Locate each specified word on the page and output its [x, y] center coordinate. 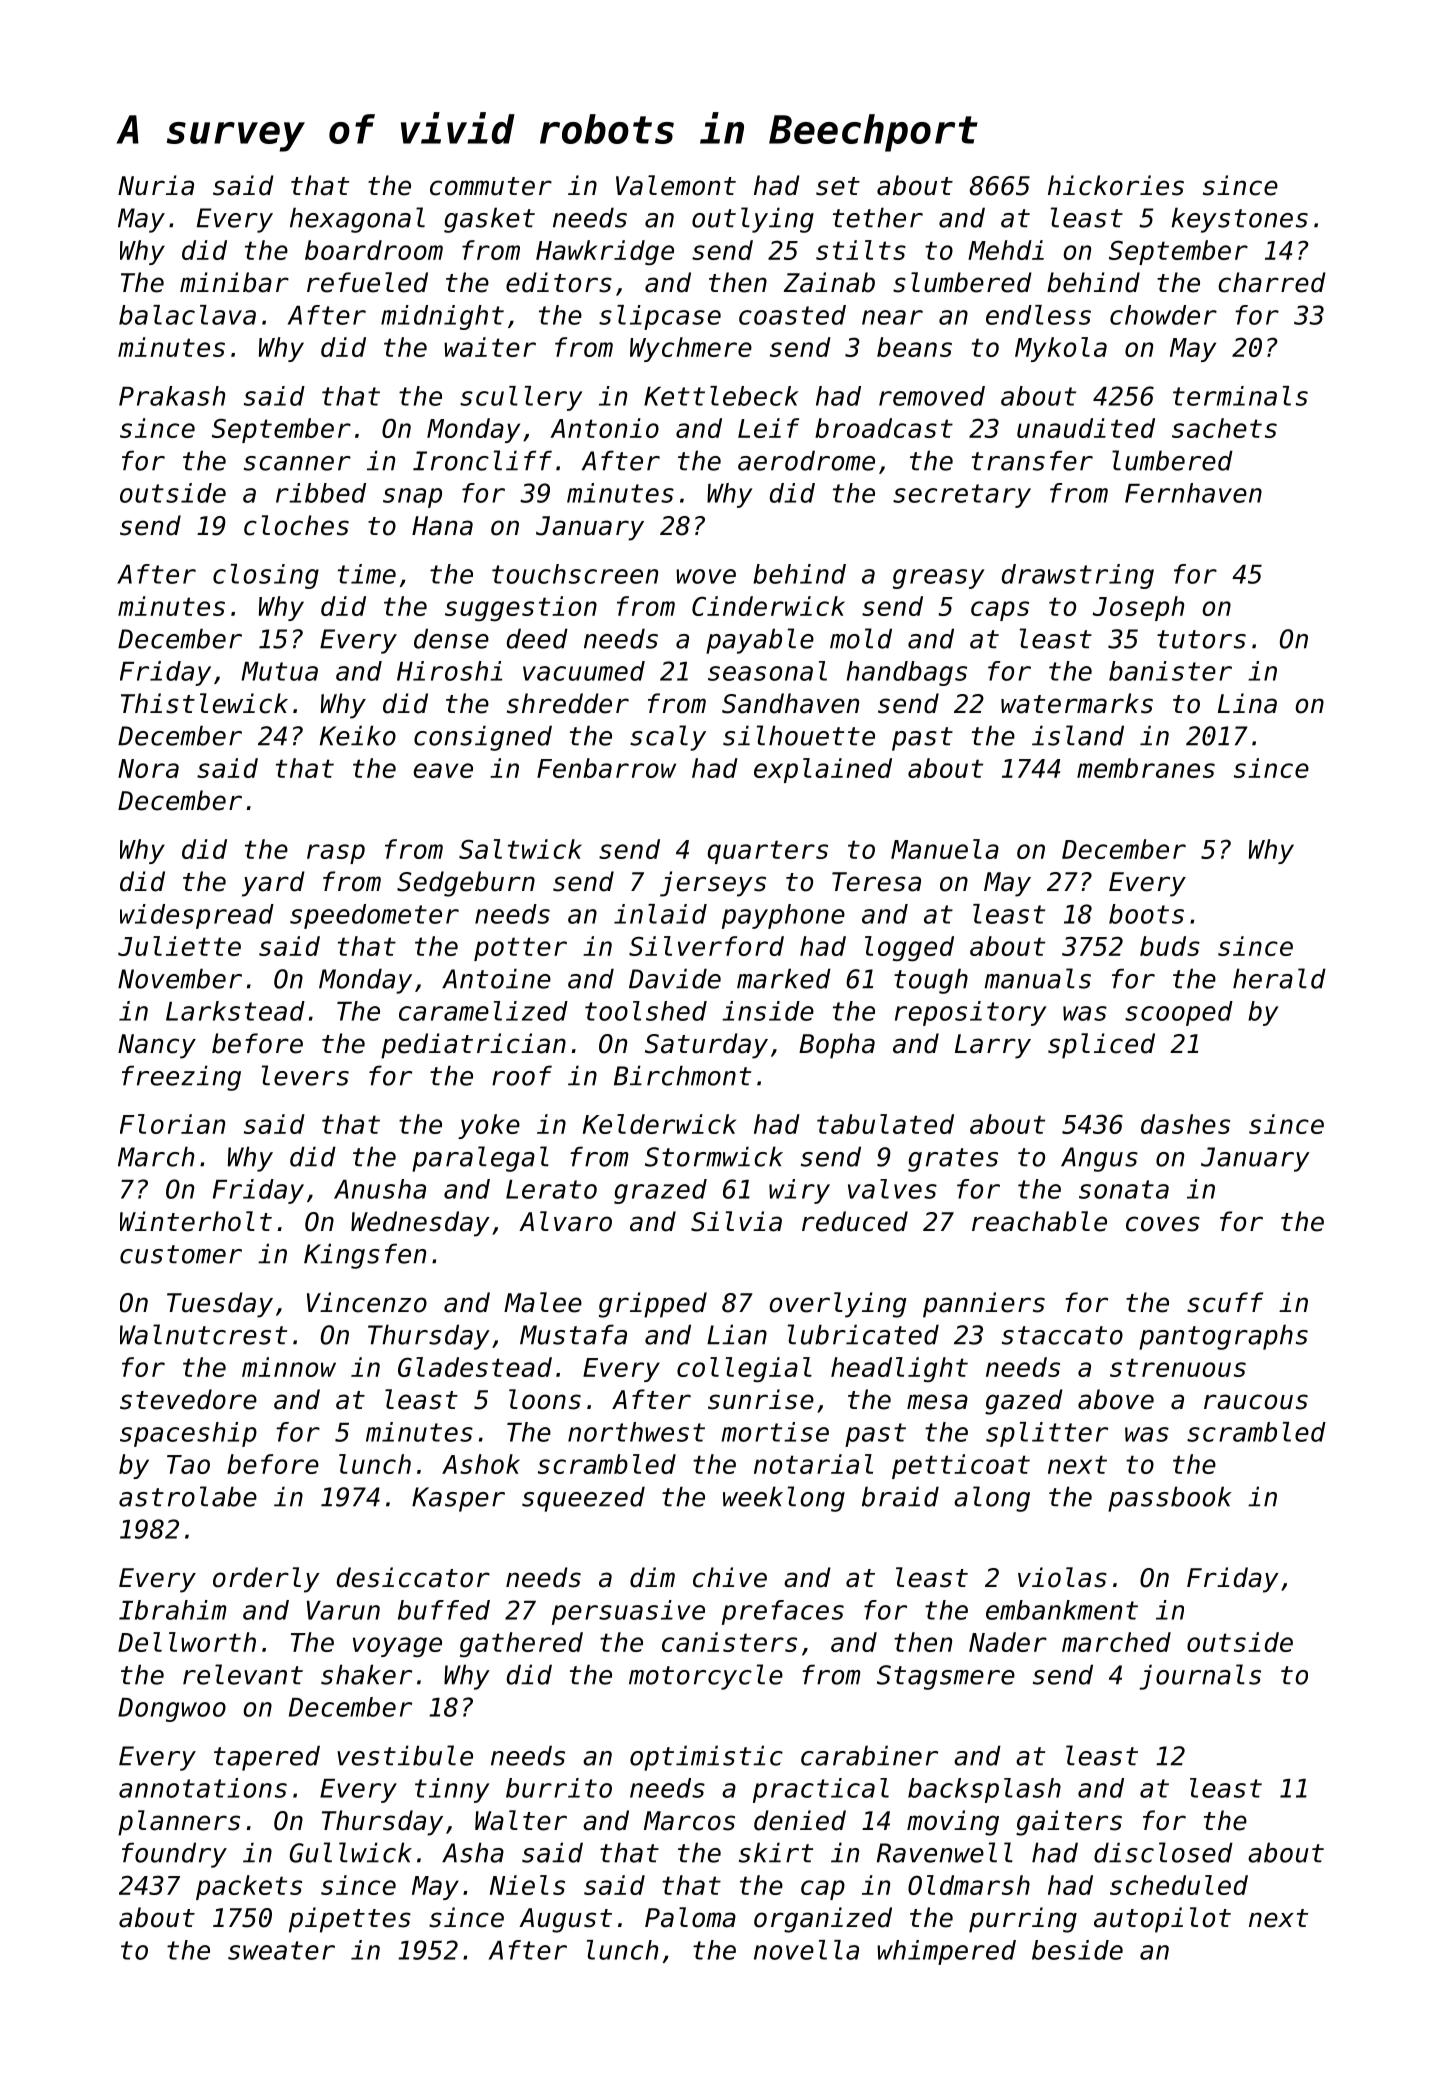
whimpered [946, 1952]
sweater [281, 1950]
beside [1077, 1950]
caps [1000, 611]
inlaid [660, 914]
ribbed [321, 493]
